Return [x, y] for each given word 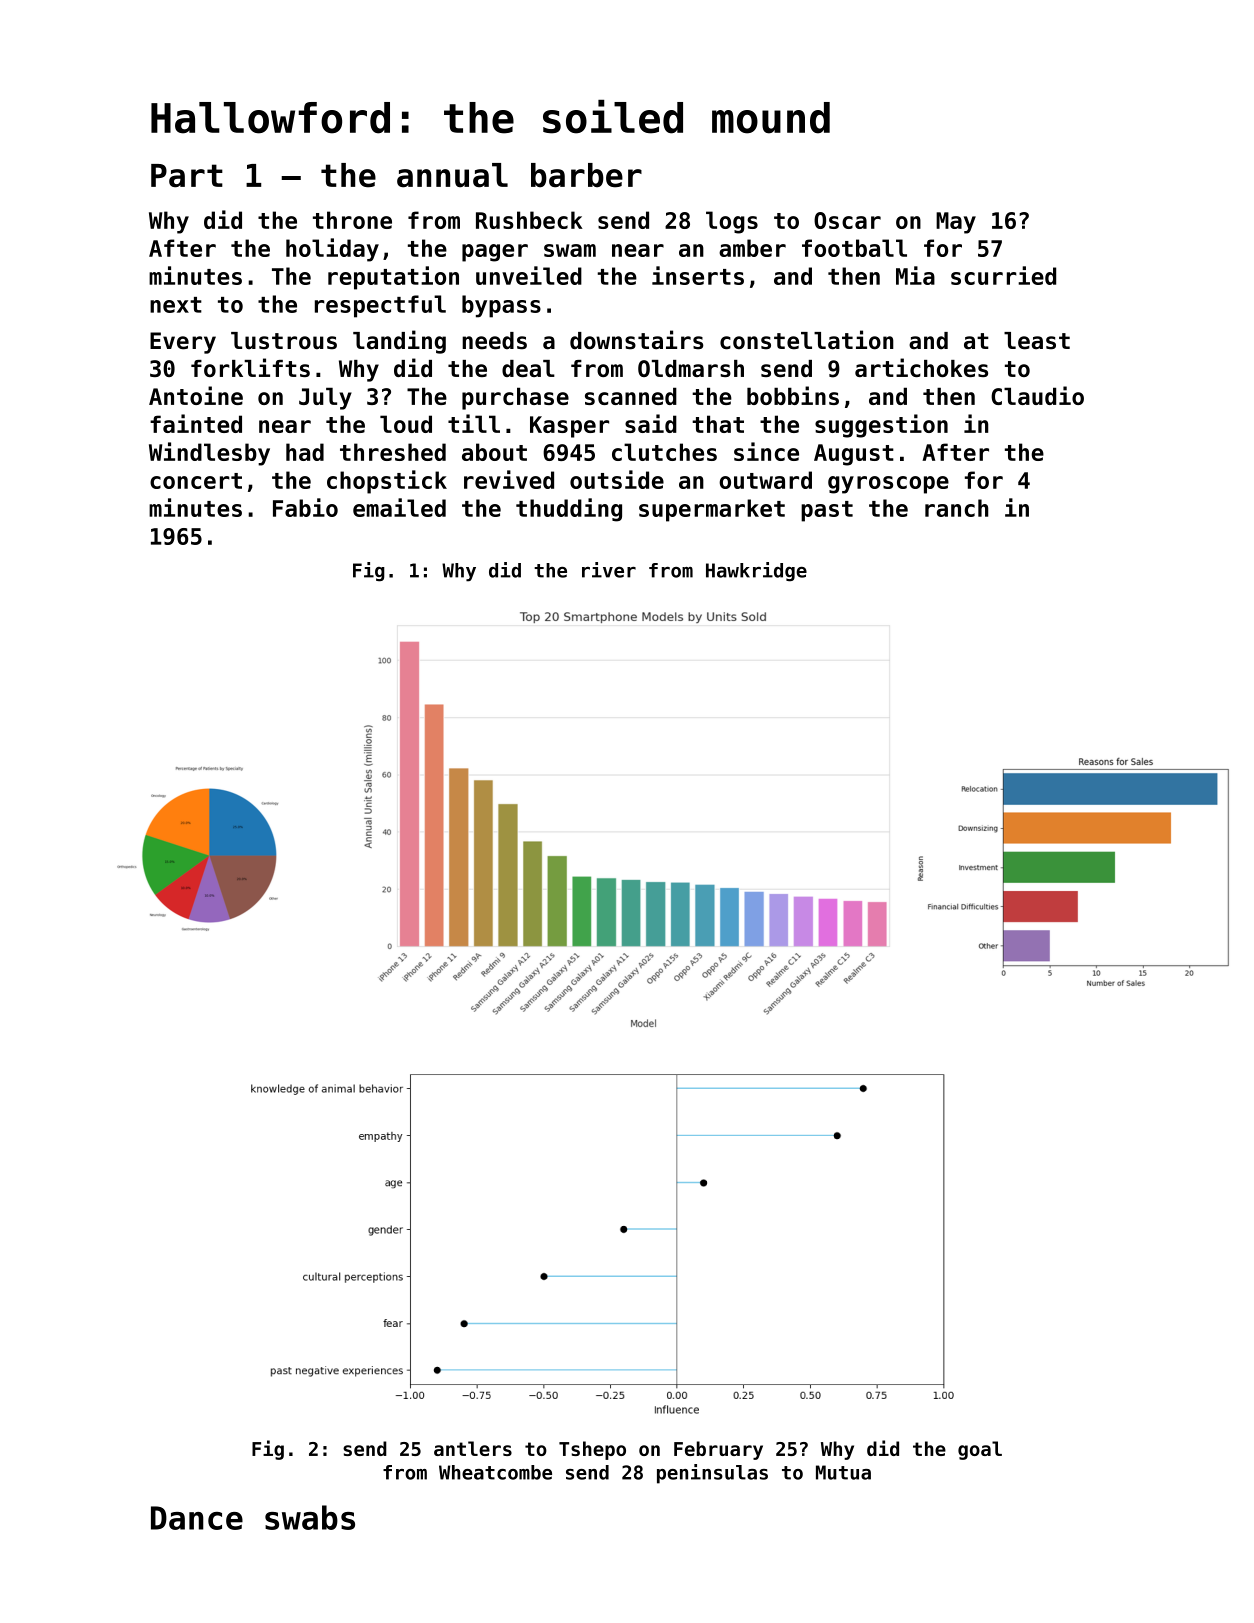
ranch [956, 508]
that [718, 424]
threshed [393, 452]
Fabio [305, 507]
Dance [197, 1518]
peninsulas [712, 1474]
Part [187, 176]
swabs [310, 1517]
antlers [473, 1448]
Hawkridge [756, 572]
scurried [1003, 275]
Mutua [843, 1472]
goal [980, 1450]
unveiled [529, 275]
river [609, 570]
